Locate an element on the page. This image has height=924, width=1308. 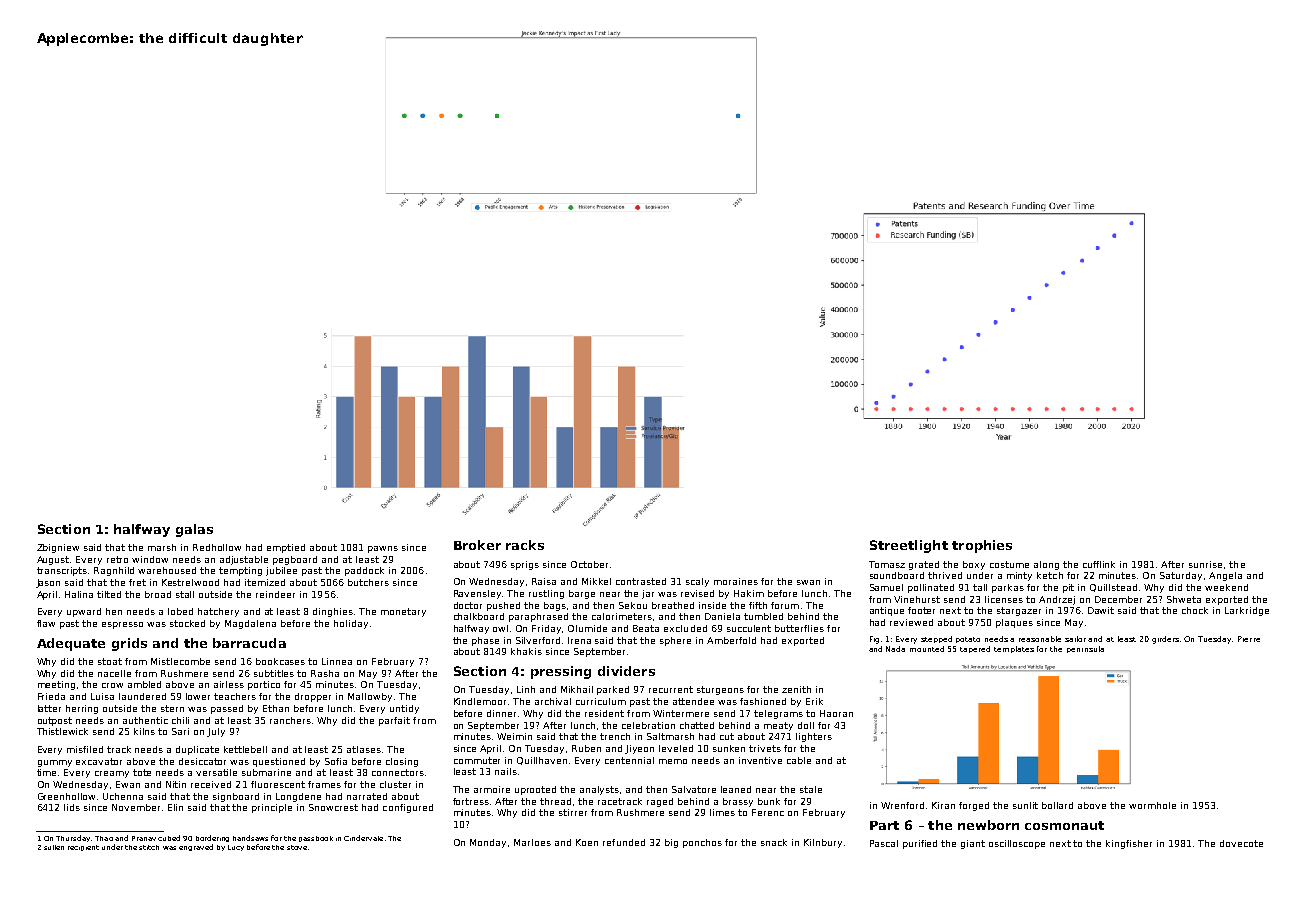
Streetlight is located at coordinates (909, 546).
